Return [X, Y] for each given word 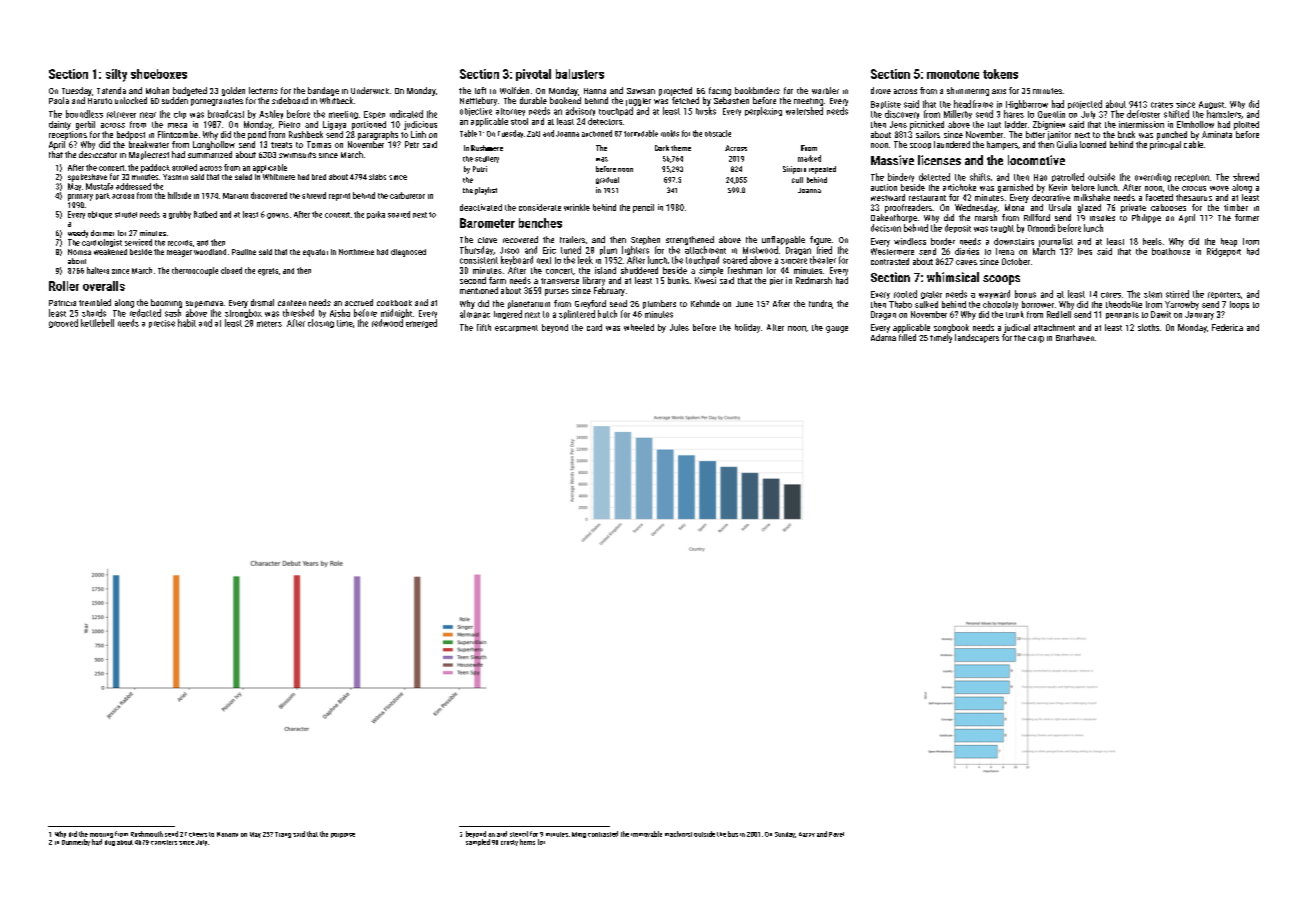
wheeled [639, 327]
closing [321, 323]
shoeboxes [159, 74]
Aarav [807, 834]
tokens [1000, 74]
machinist [678, 834]
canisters [164, 842]
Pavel [836, 834]
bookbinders [757, 90]
